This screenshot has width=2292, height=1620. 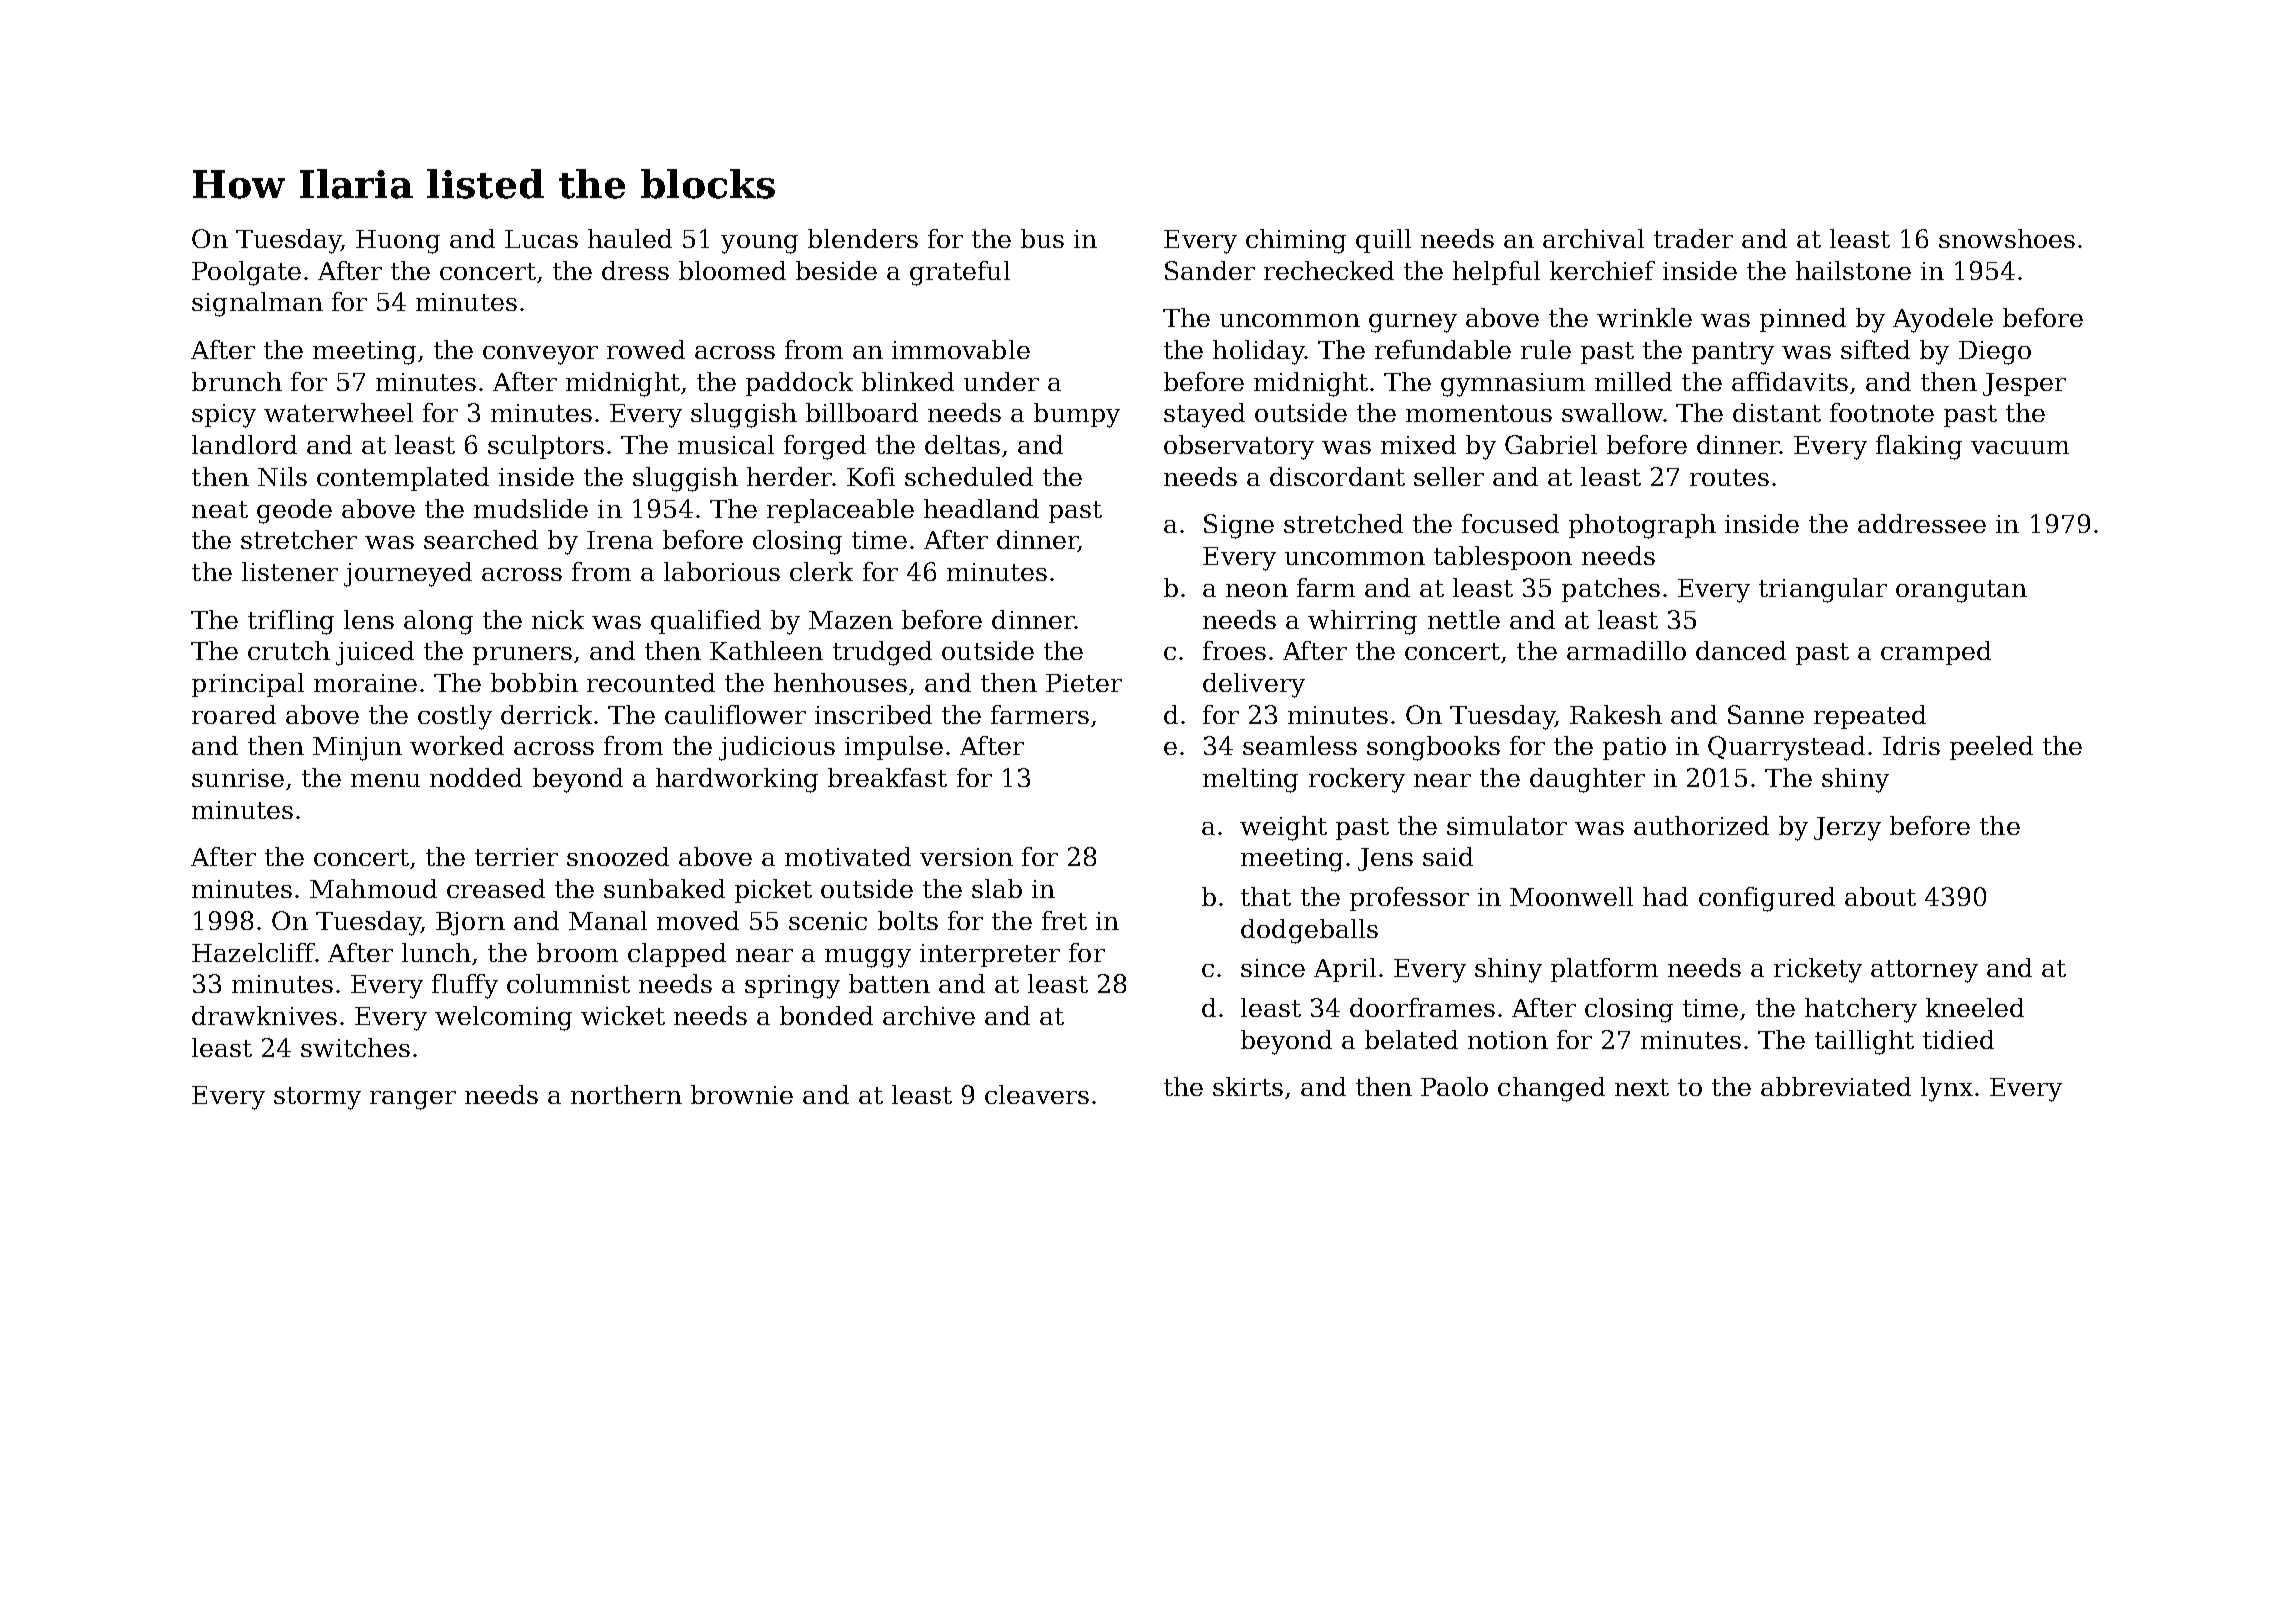 What do you see at coordinates (863, 238) in the screenshot?
I see `blenders` at bounding box center [863, 238].
